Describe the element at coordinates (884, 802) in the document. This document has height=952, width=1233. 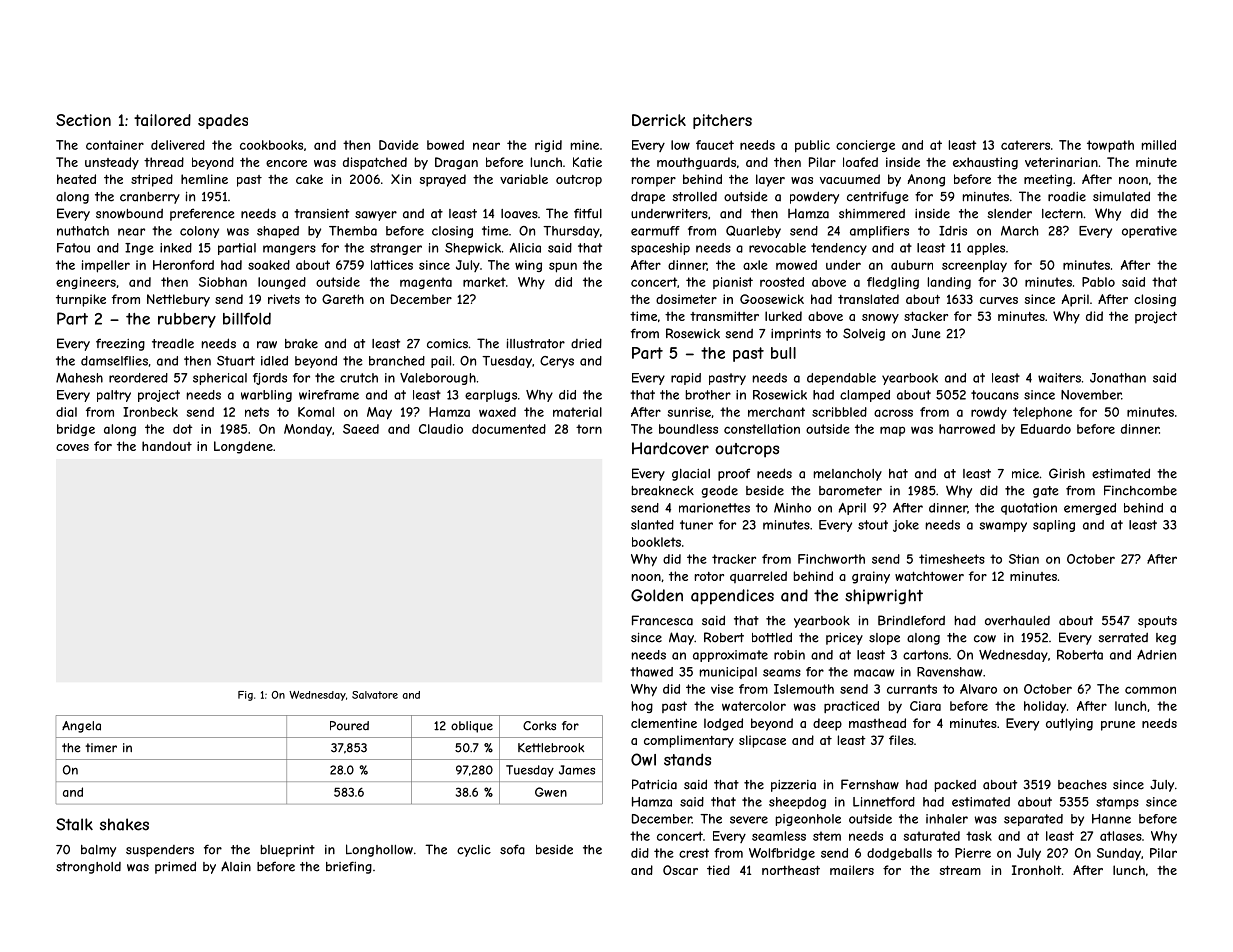
I see `Linnetford` at that location.
